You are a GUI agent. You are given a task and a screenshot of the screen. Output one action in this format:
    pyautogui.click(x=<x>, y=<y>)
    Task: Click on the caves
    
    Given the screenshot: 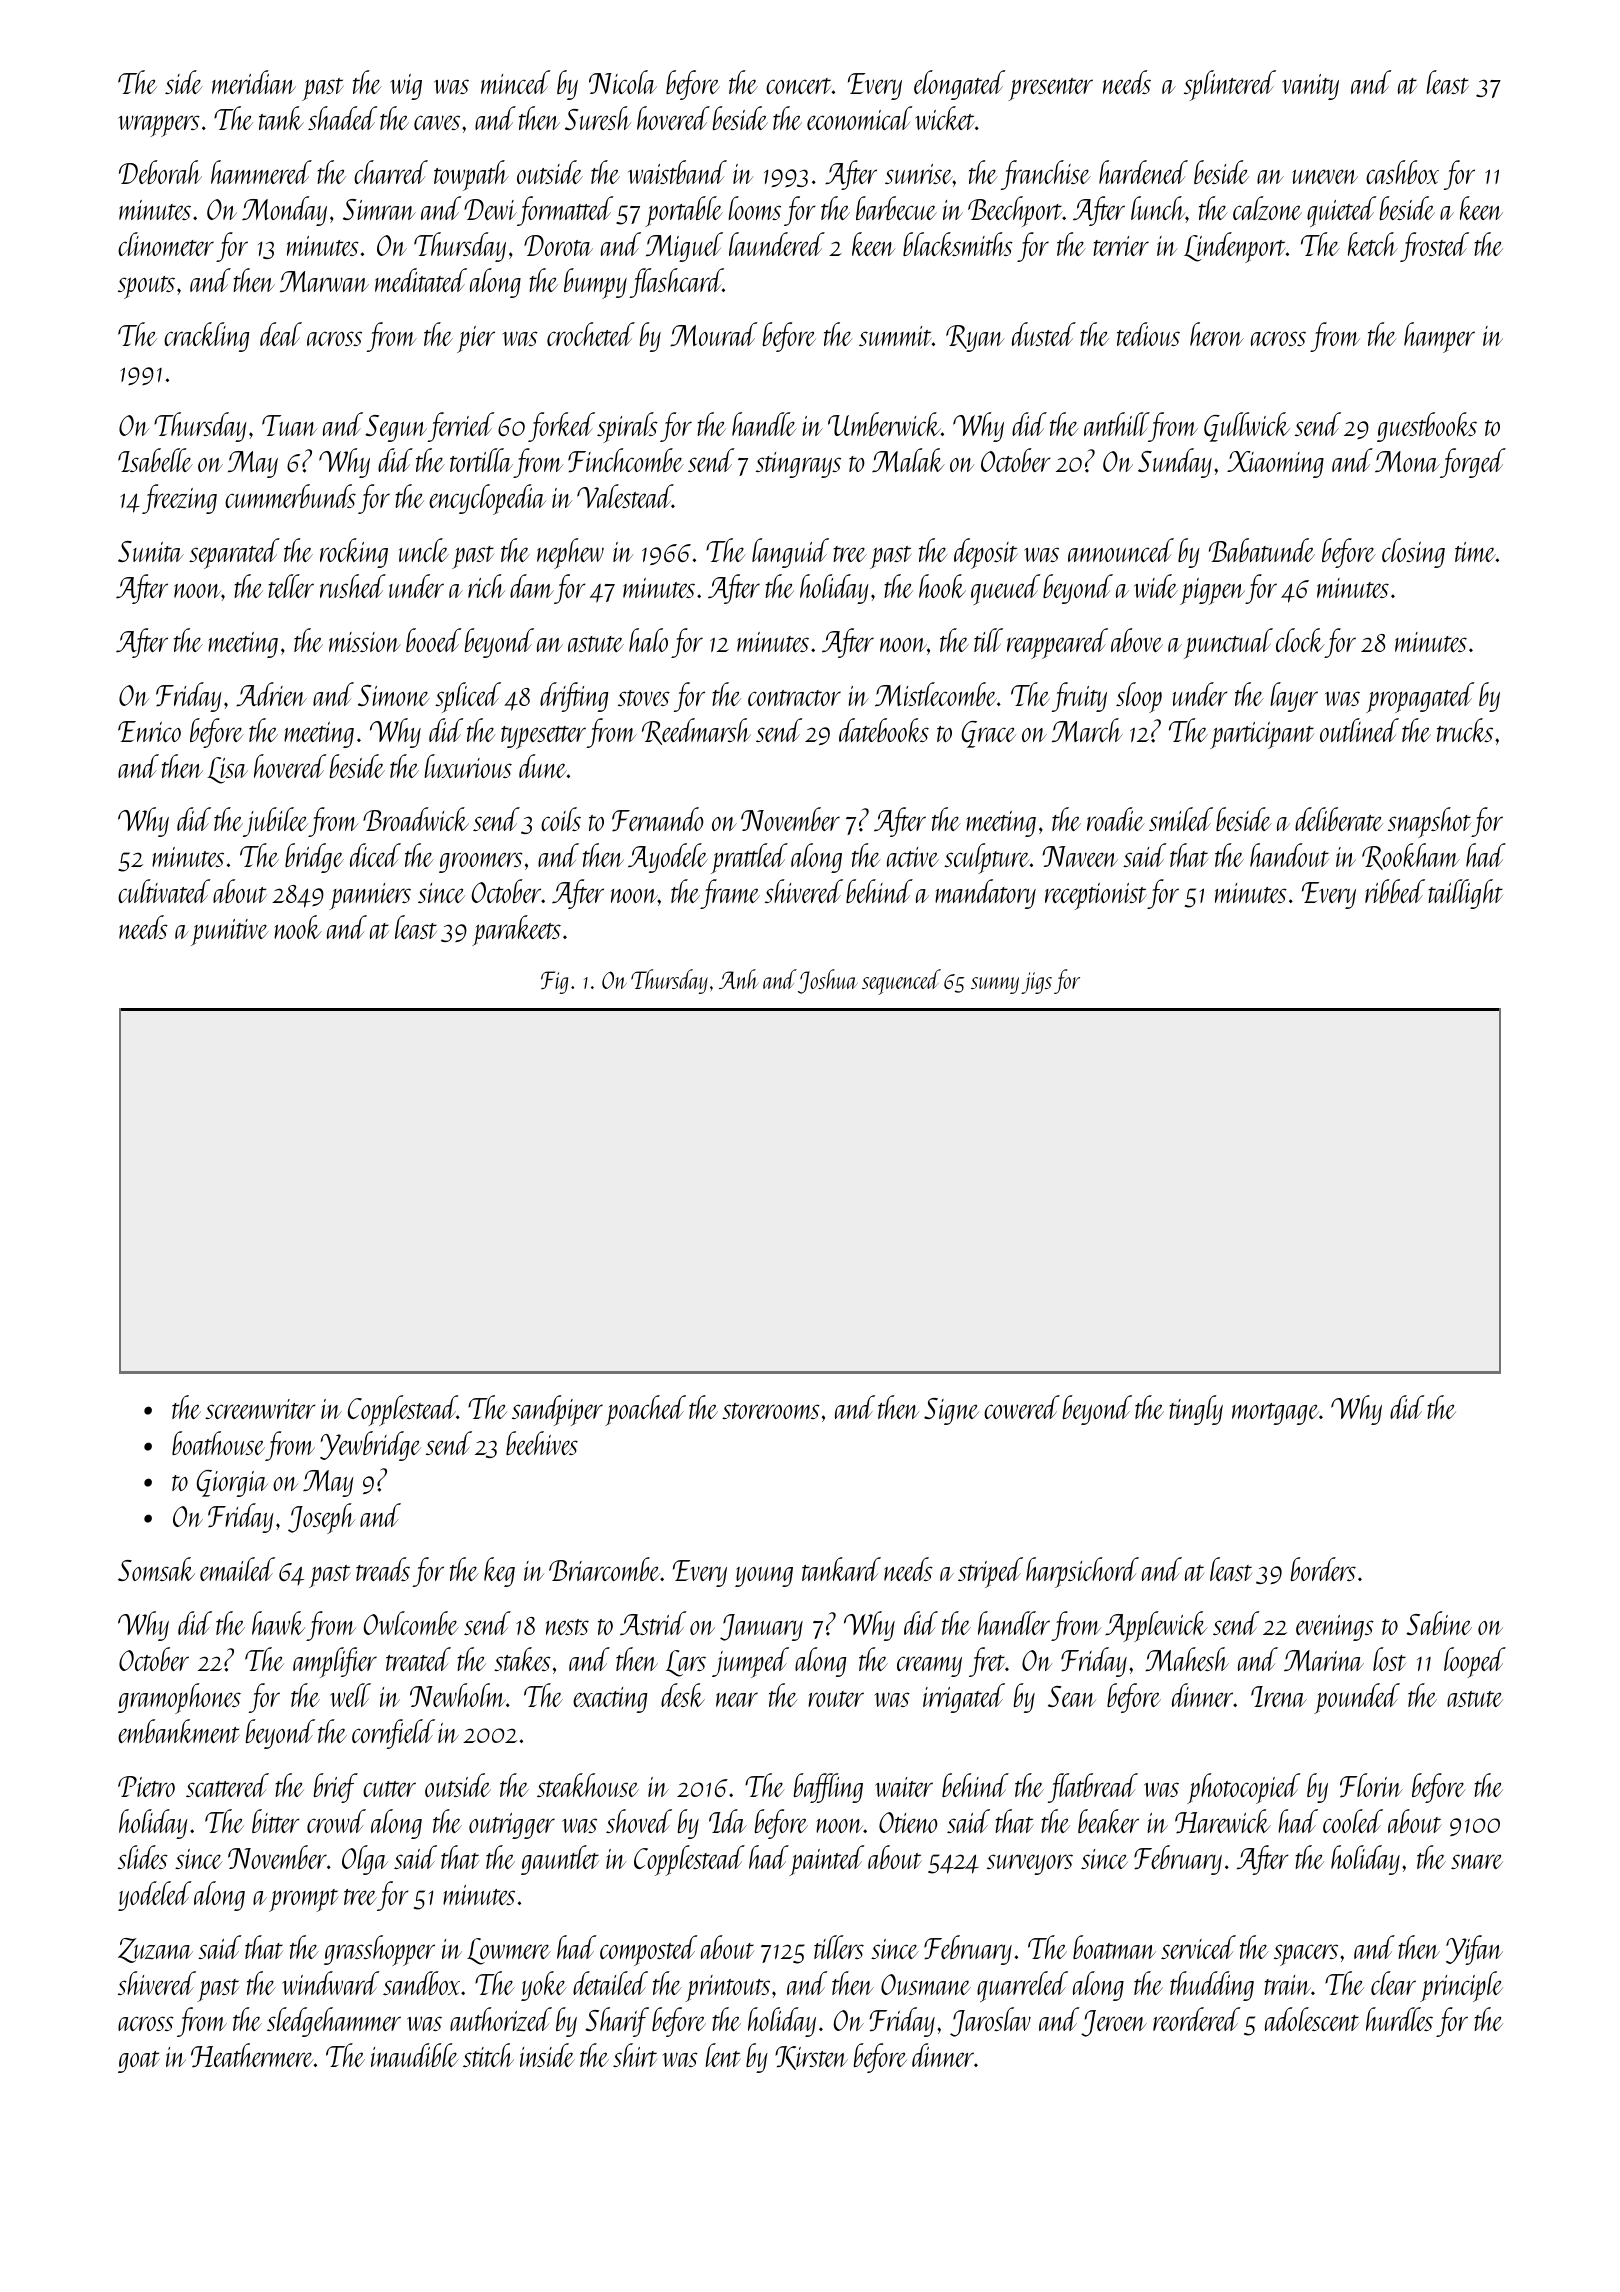 What is the action you would take?
    pyautogui.click(x=437, y=122)
